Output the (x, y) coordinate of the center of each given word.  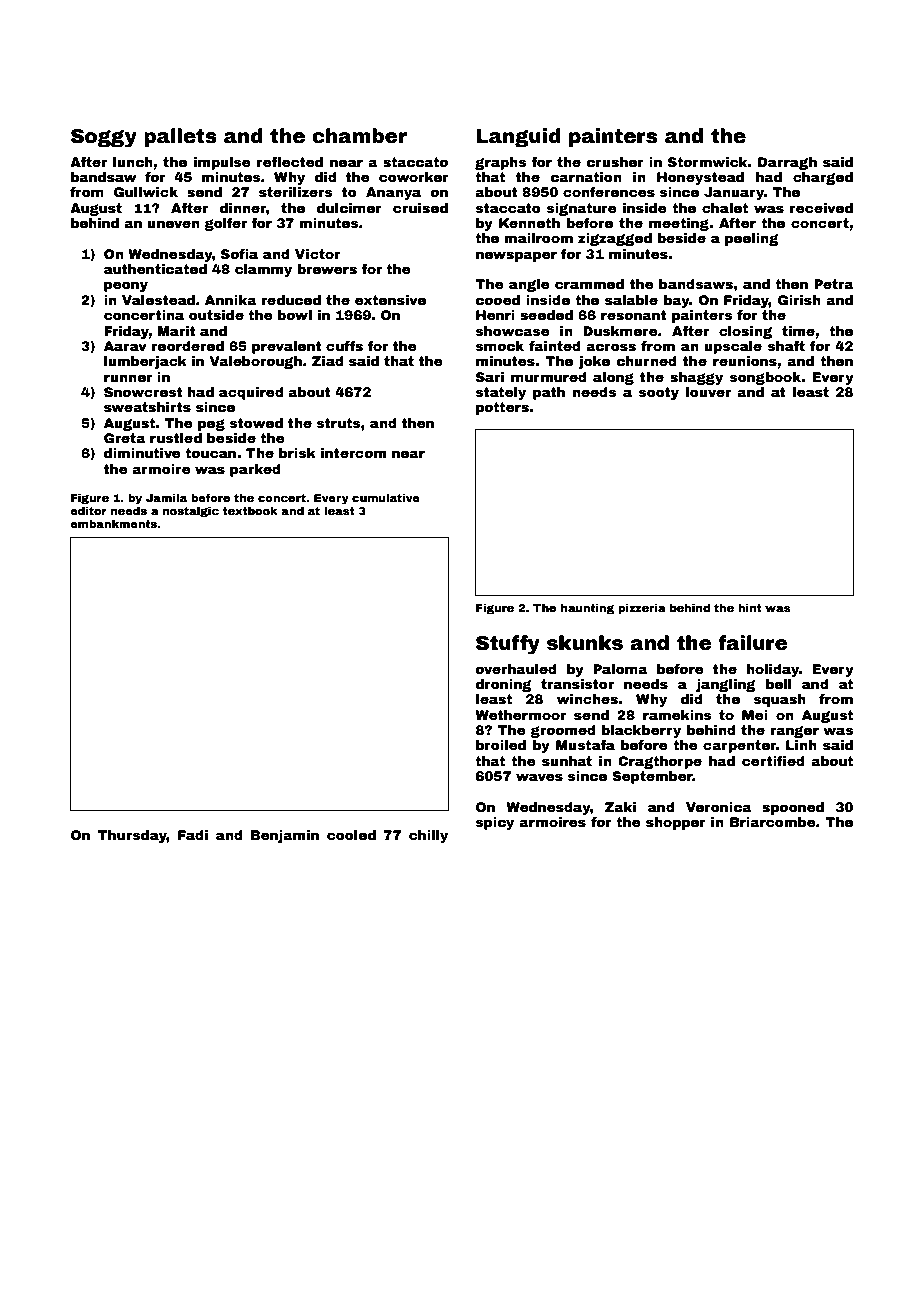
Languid (518, 137)
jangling (726, 685)
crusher (615, 162)
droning (503, 685)
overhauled (516, 669)
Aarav (125, 346)
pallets (180, 137)
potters (502, 408)
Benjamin (285, 836)
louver (708, 392)
